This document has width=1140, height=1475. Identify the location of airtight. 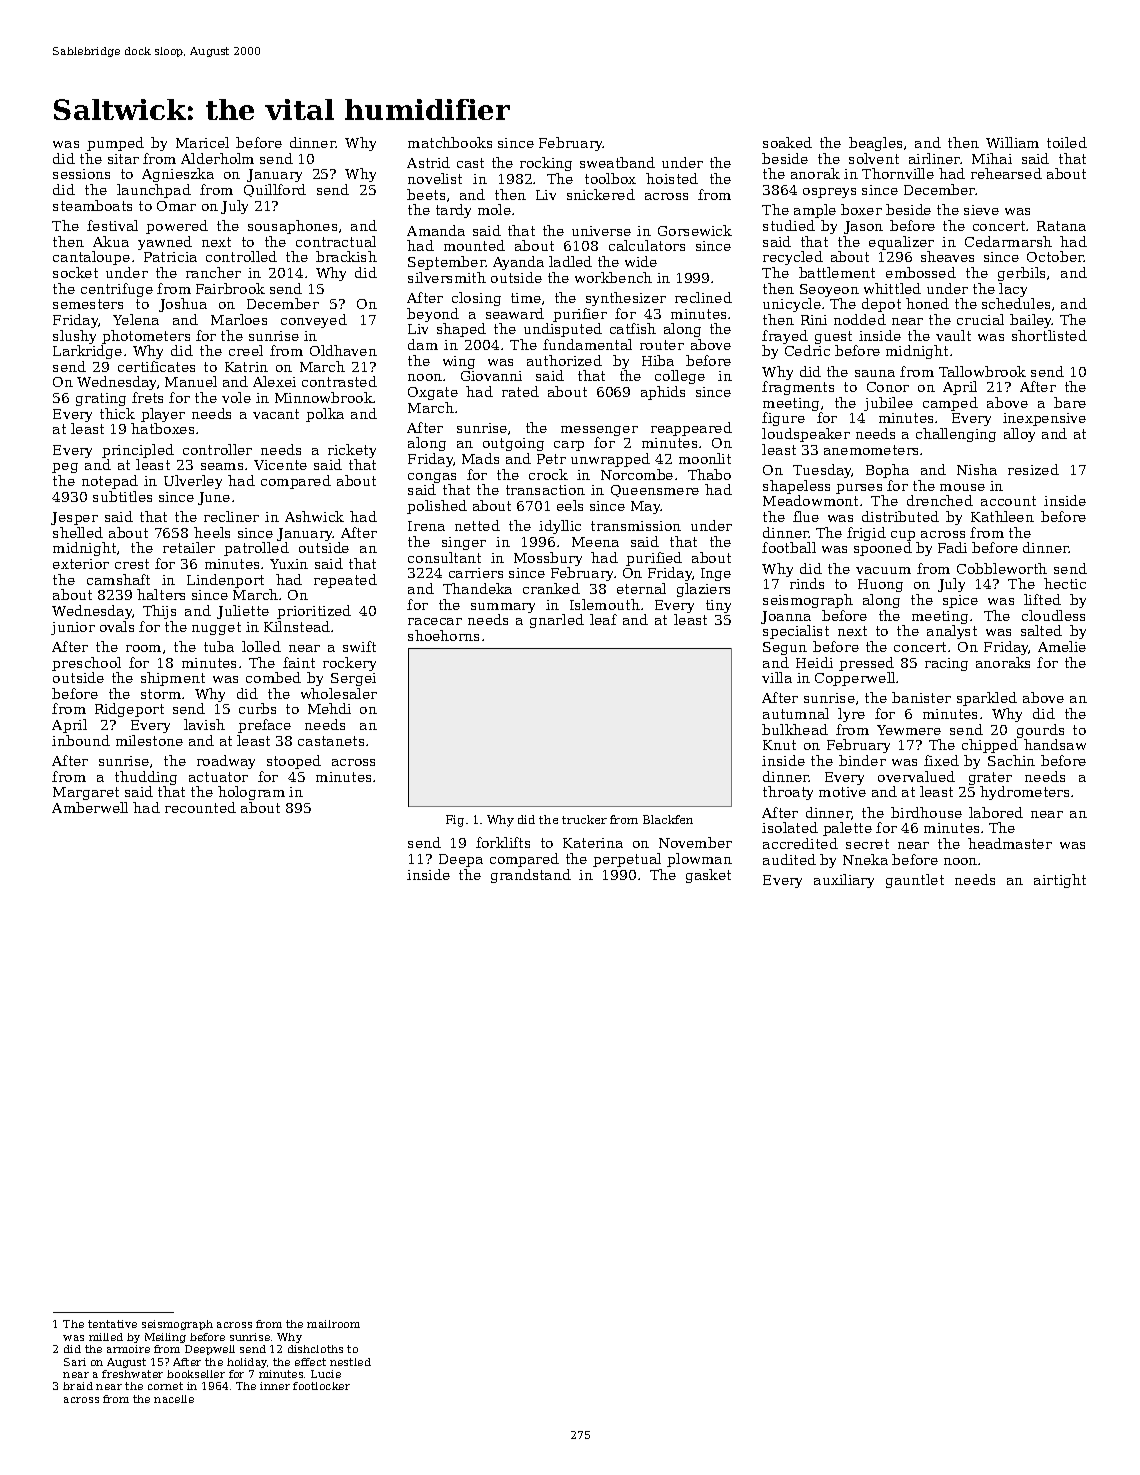
(1060, 881).
